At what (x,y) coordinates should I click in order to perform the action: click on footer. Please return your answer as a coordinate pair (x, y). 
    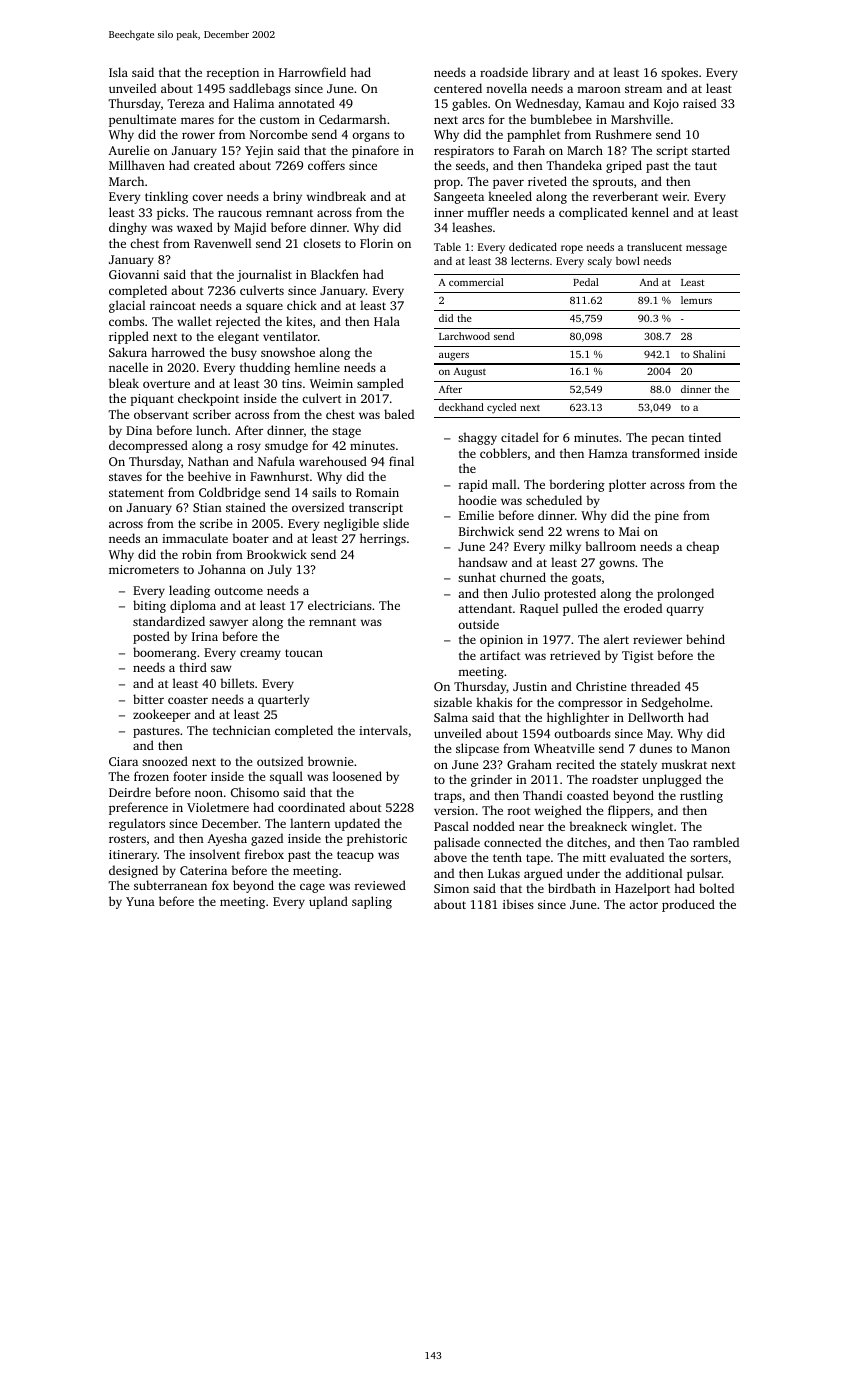
    Looking at the image, I should click on (190, 776).
